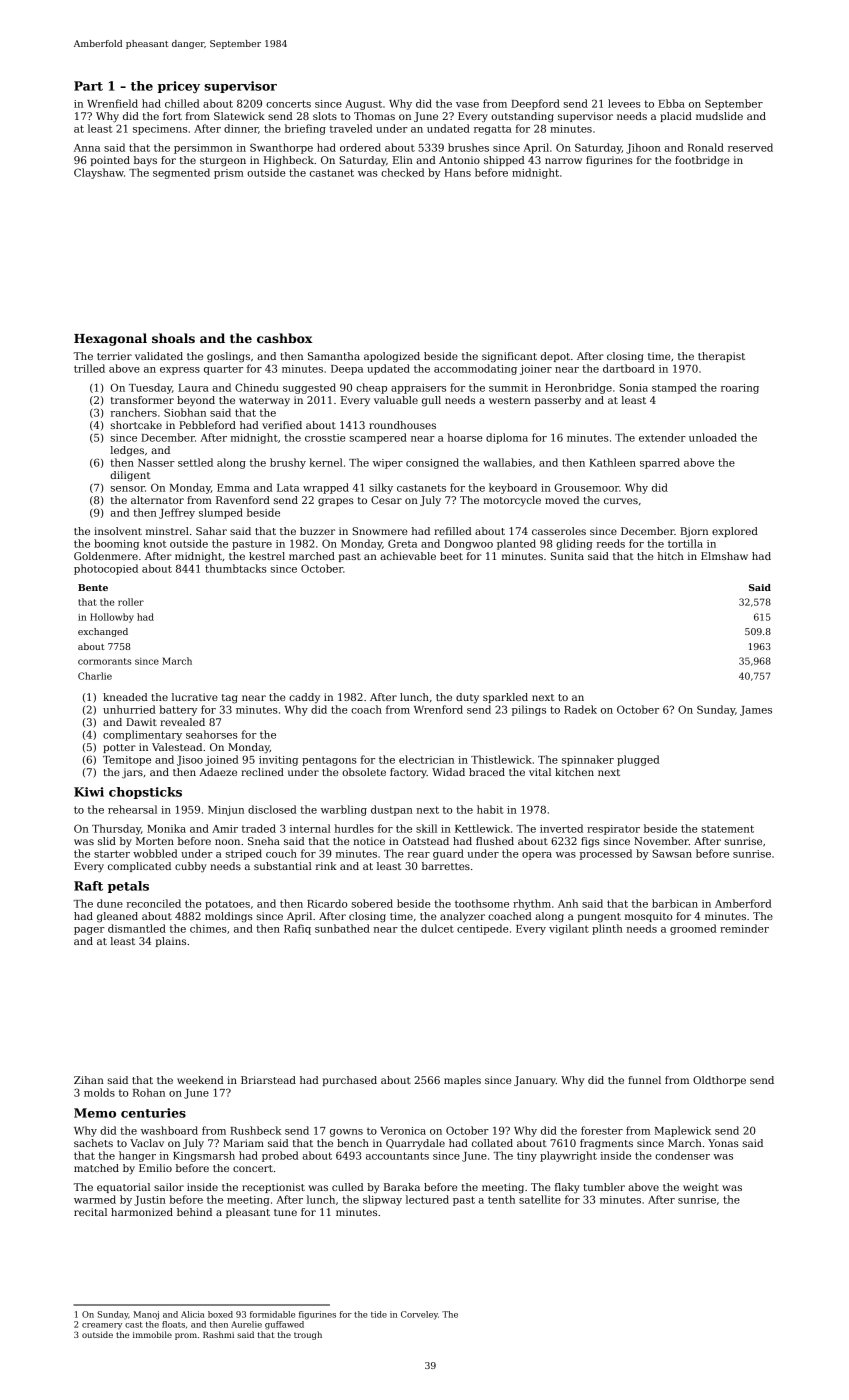  Describe the element at coordinates (719, 1081) in the screenshot. I see `Oldthorpe` at that location.
